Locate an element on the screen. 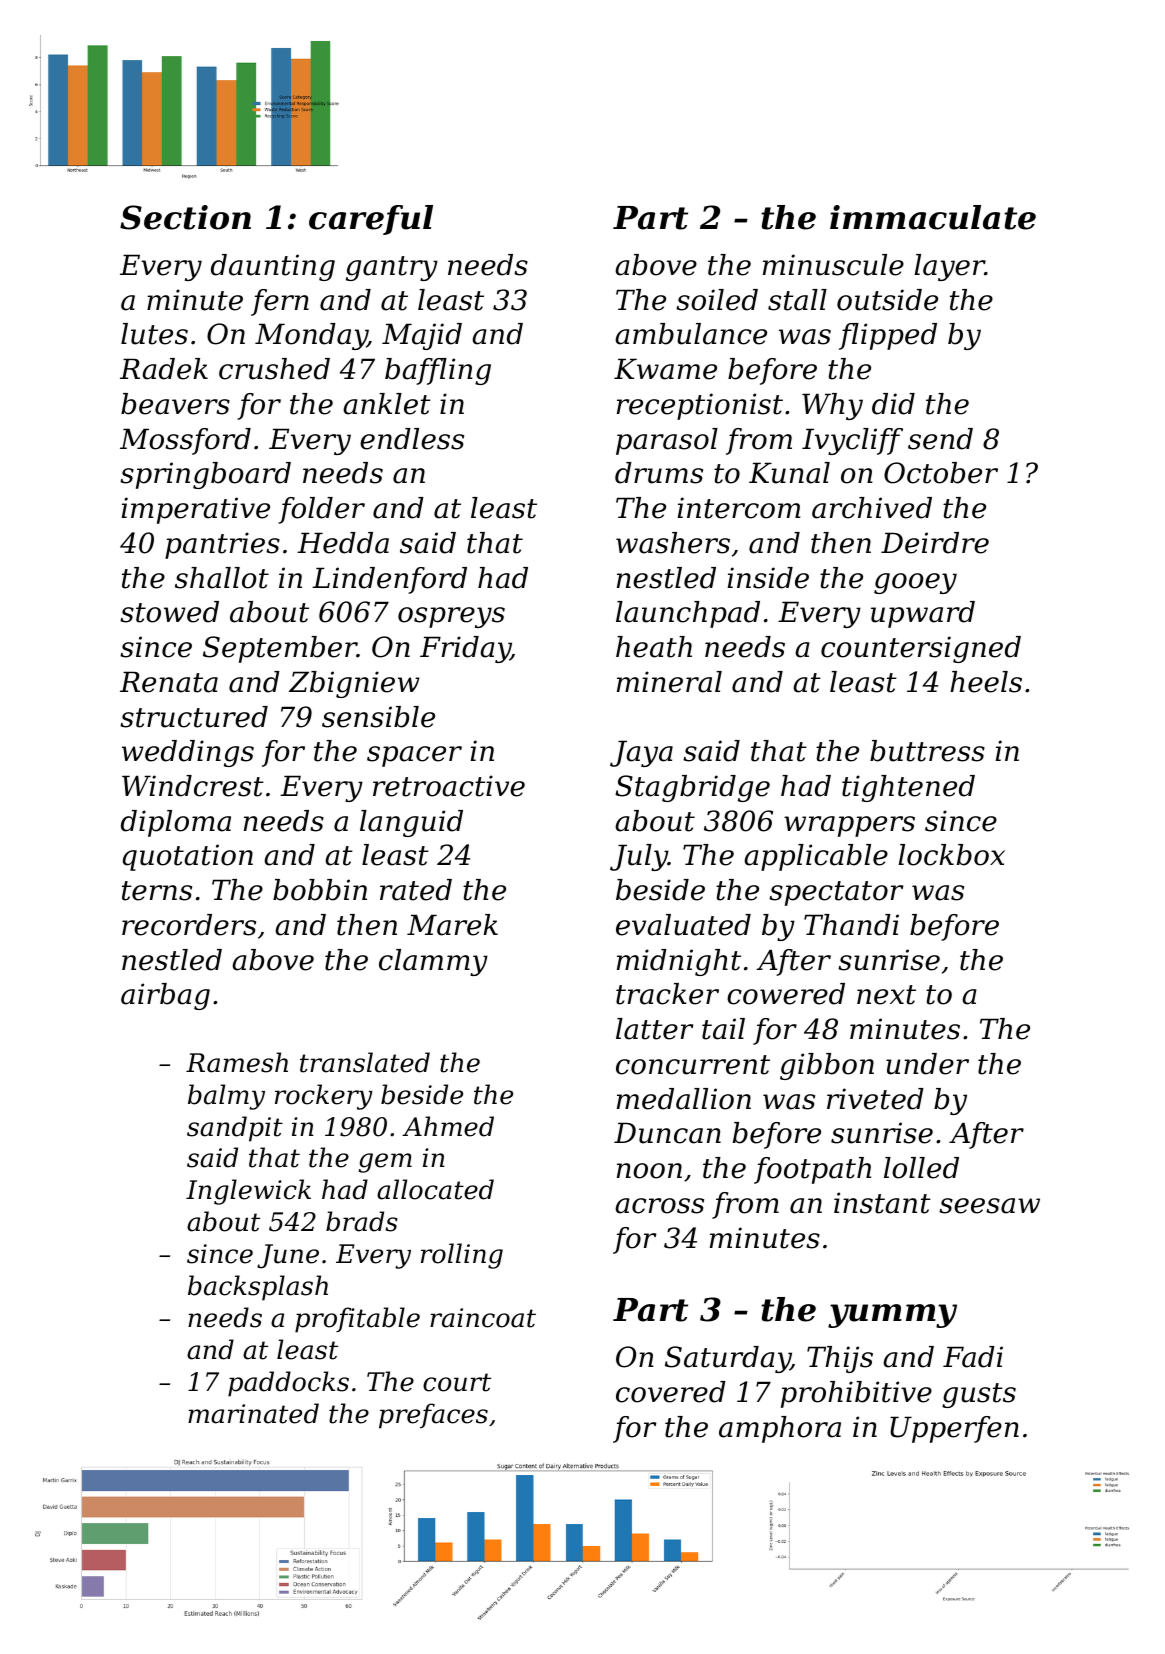 This screenshot has height=1654, width=1165. rockery is located at coordinates (324, 1097).
